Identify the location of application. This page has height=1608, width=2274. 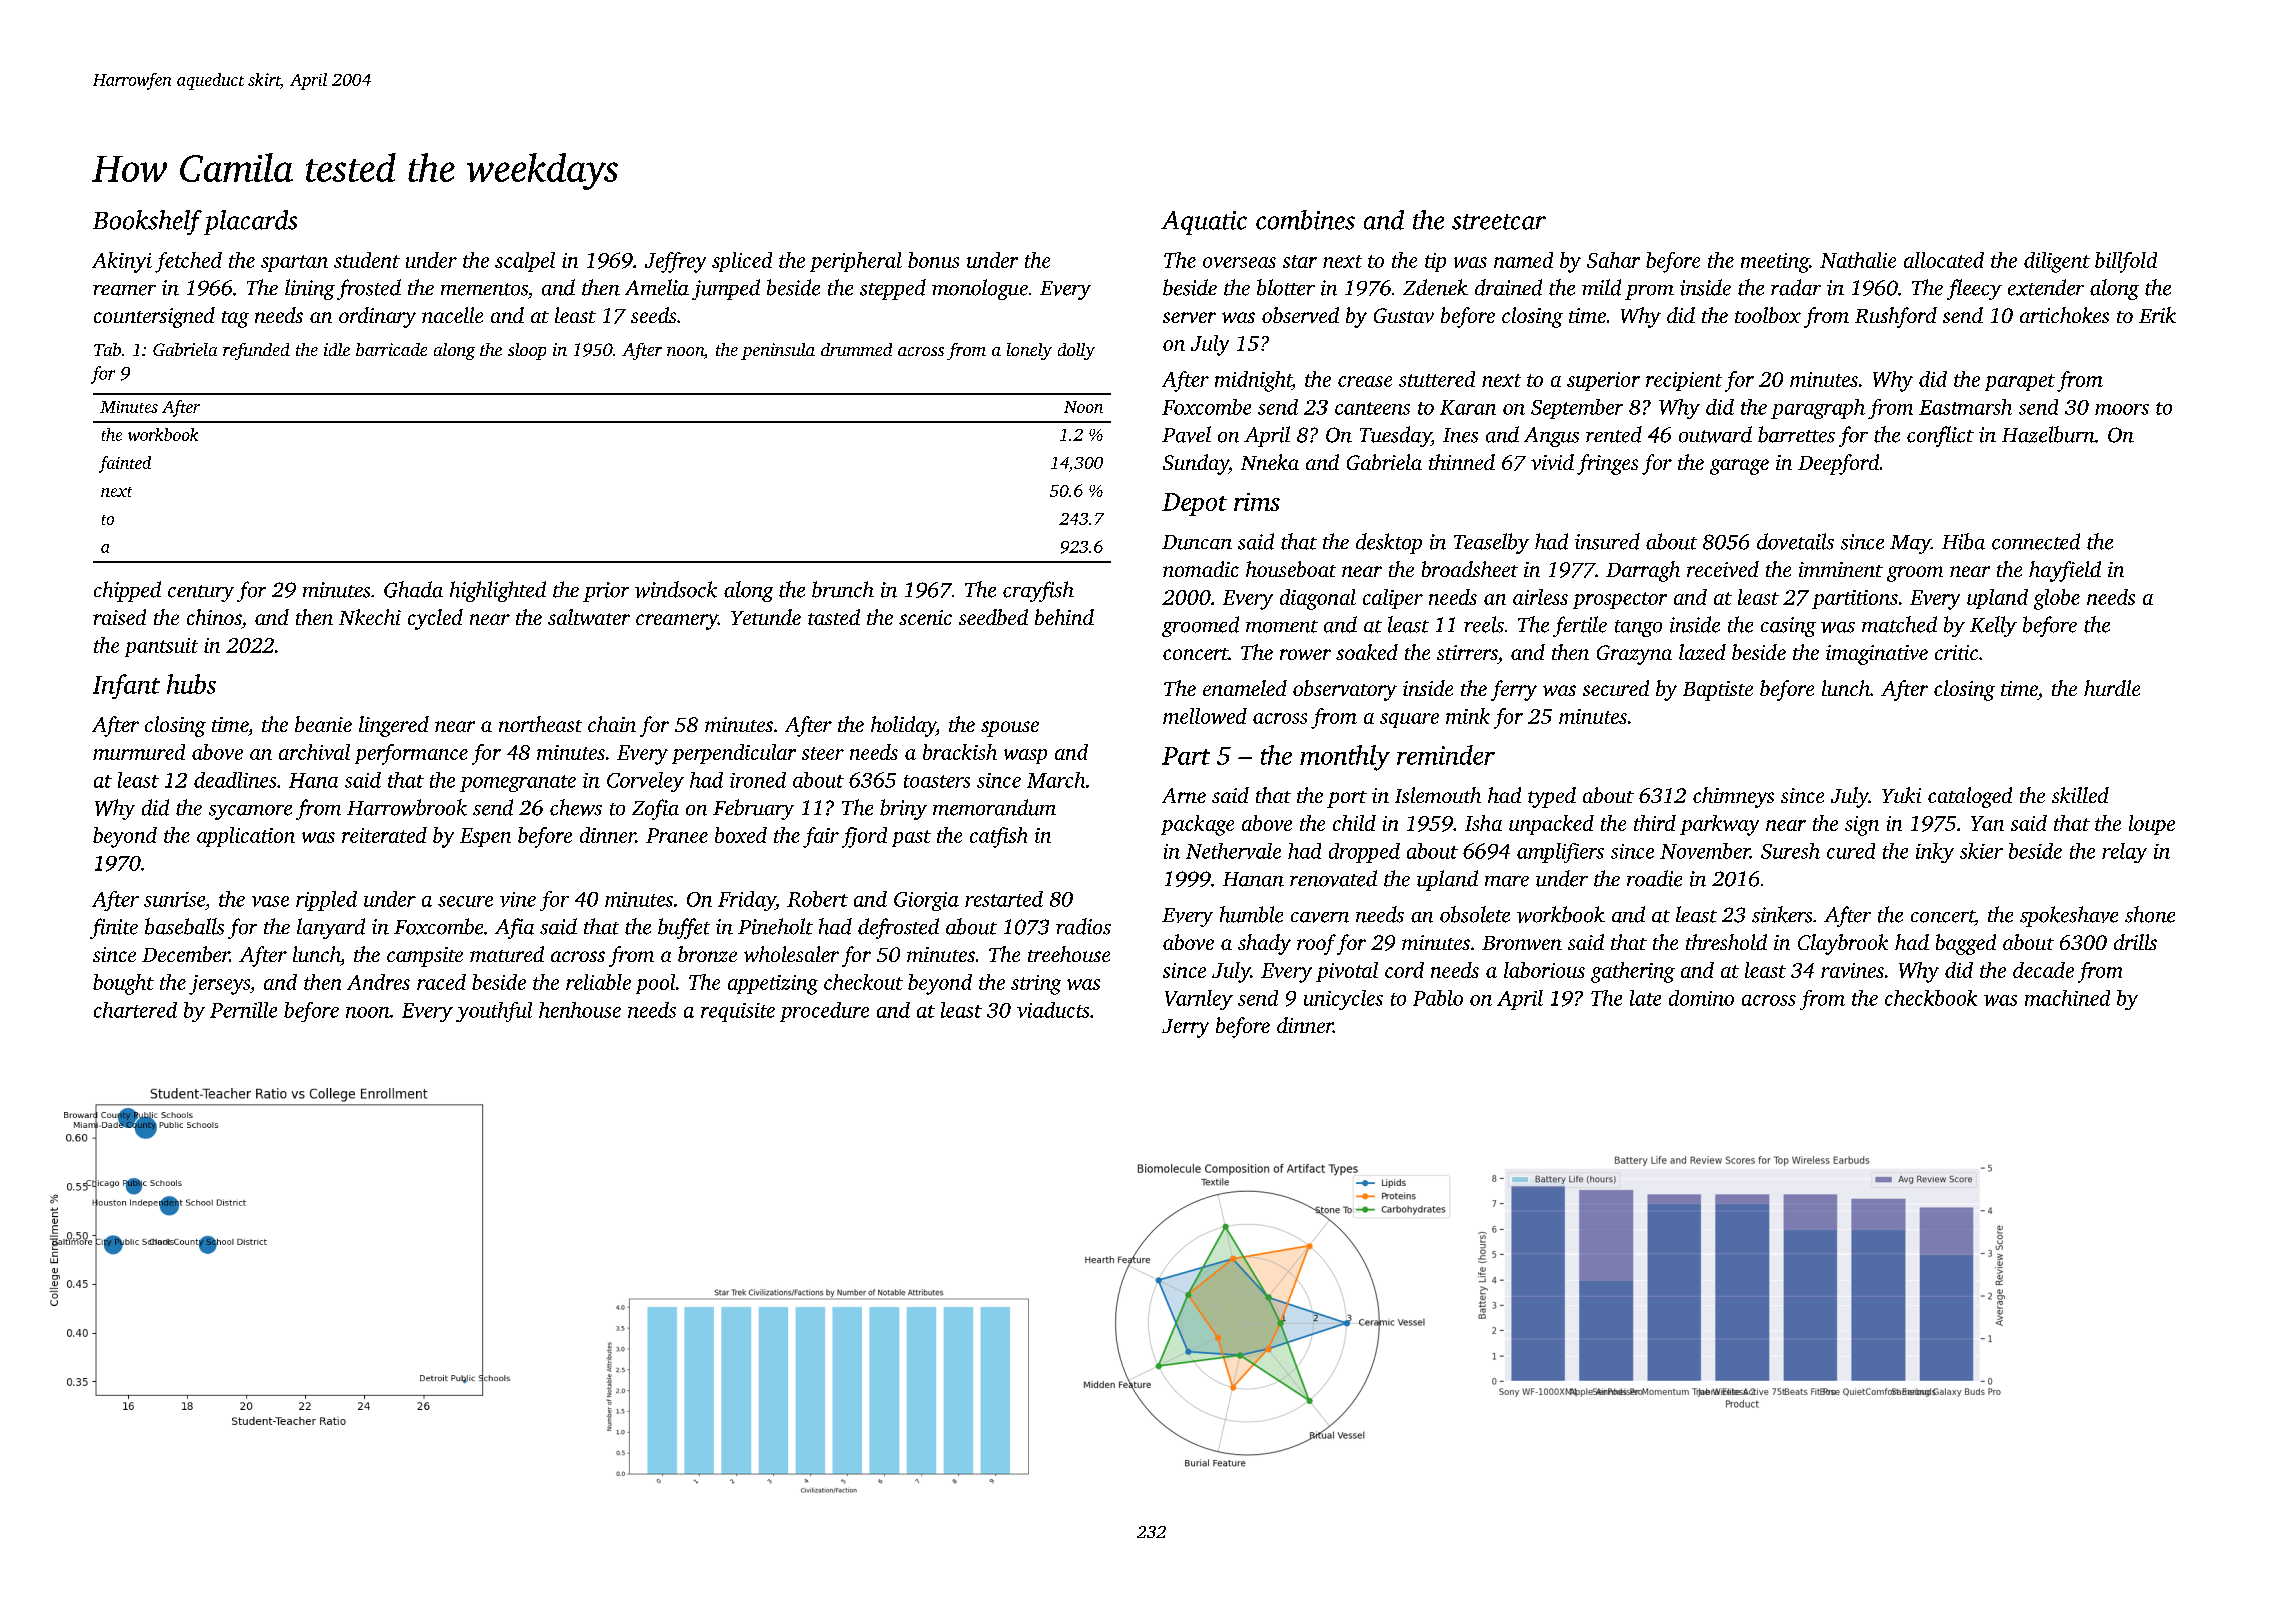
(246, 837).
